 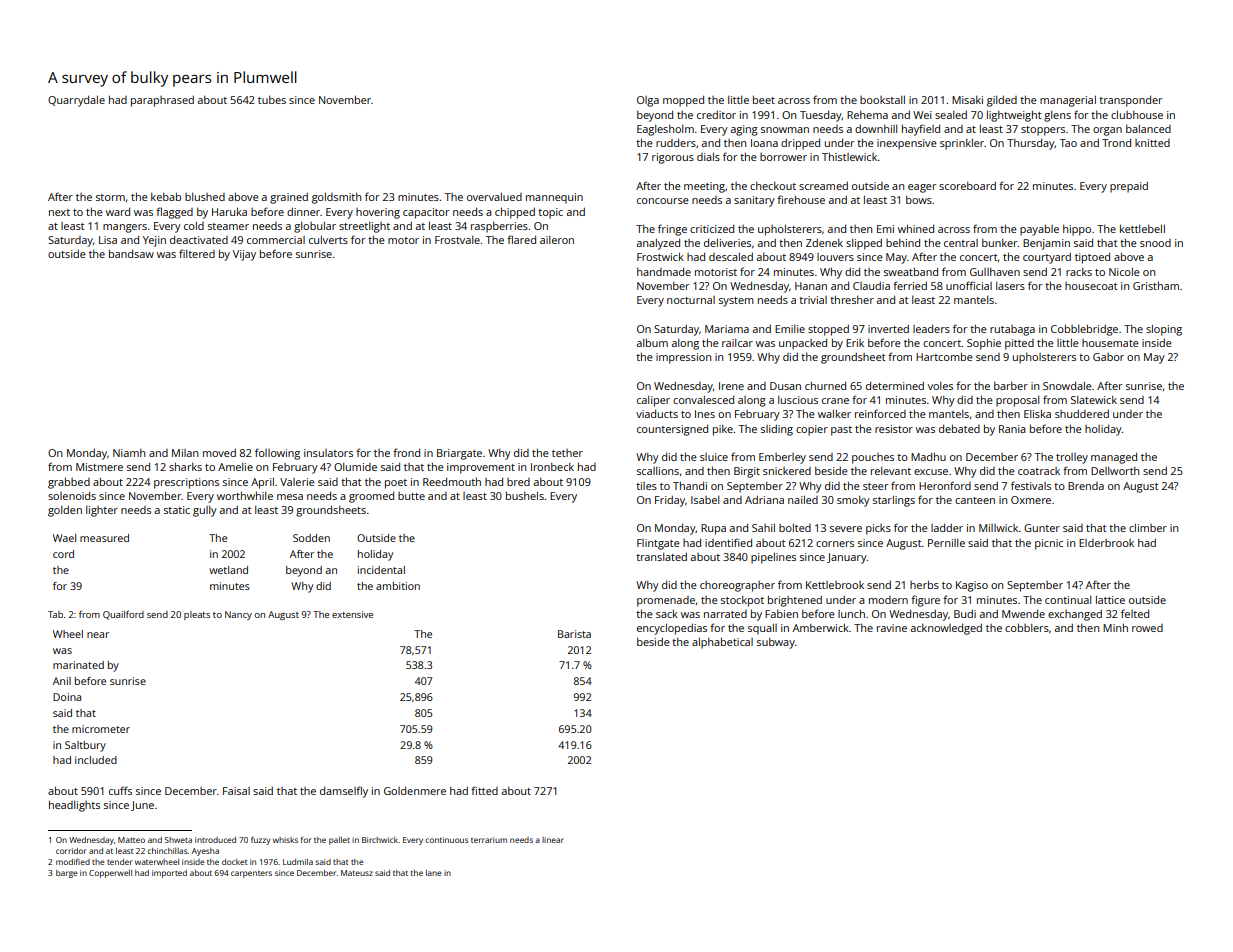 What do you see at coordinates (484, 790) in the screenshot?
I see `fitted` at bounding box center [484, 790].
